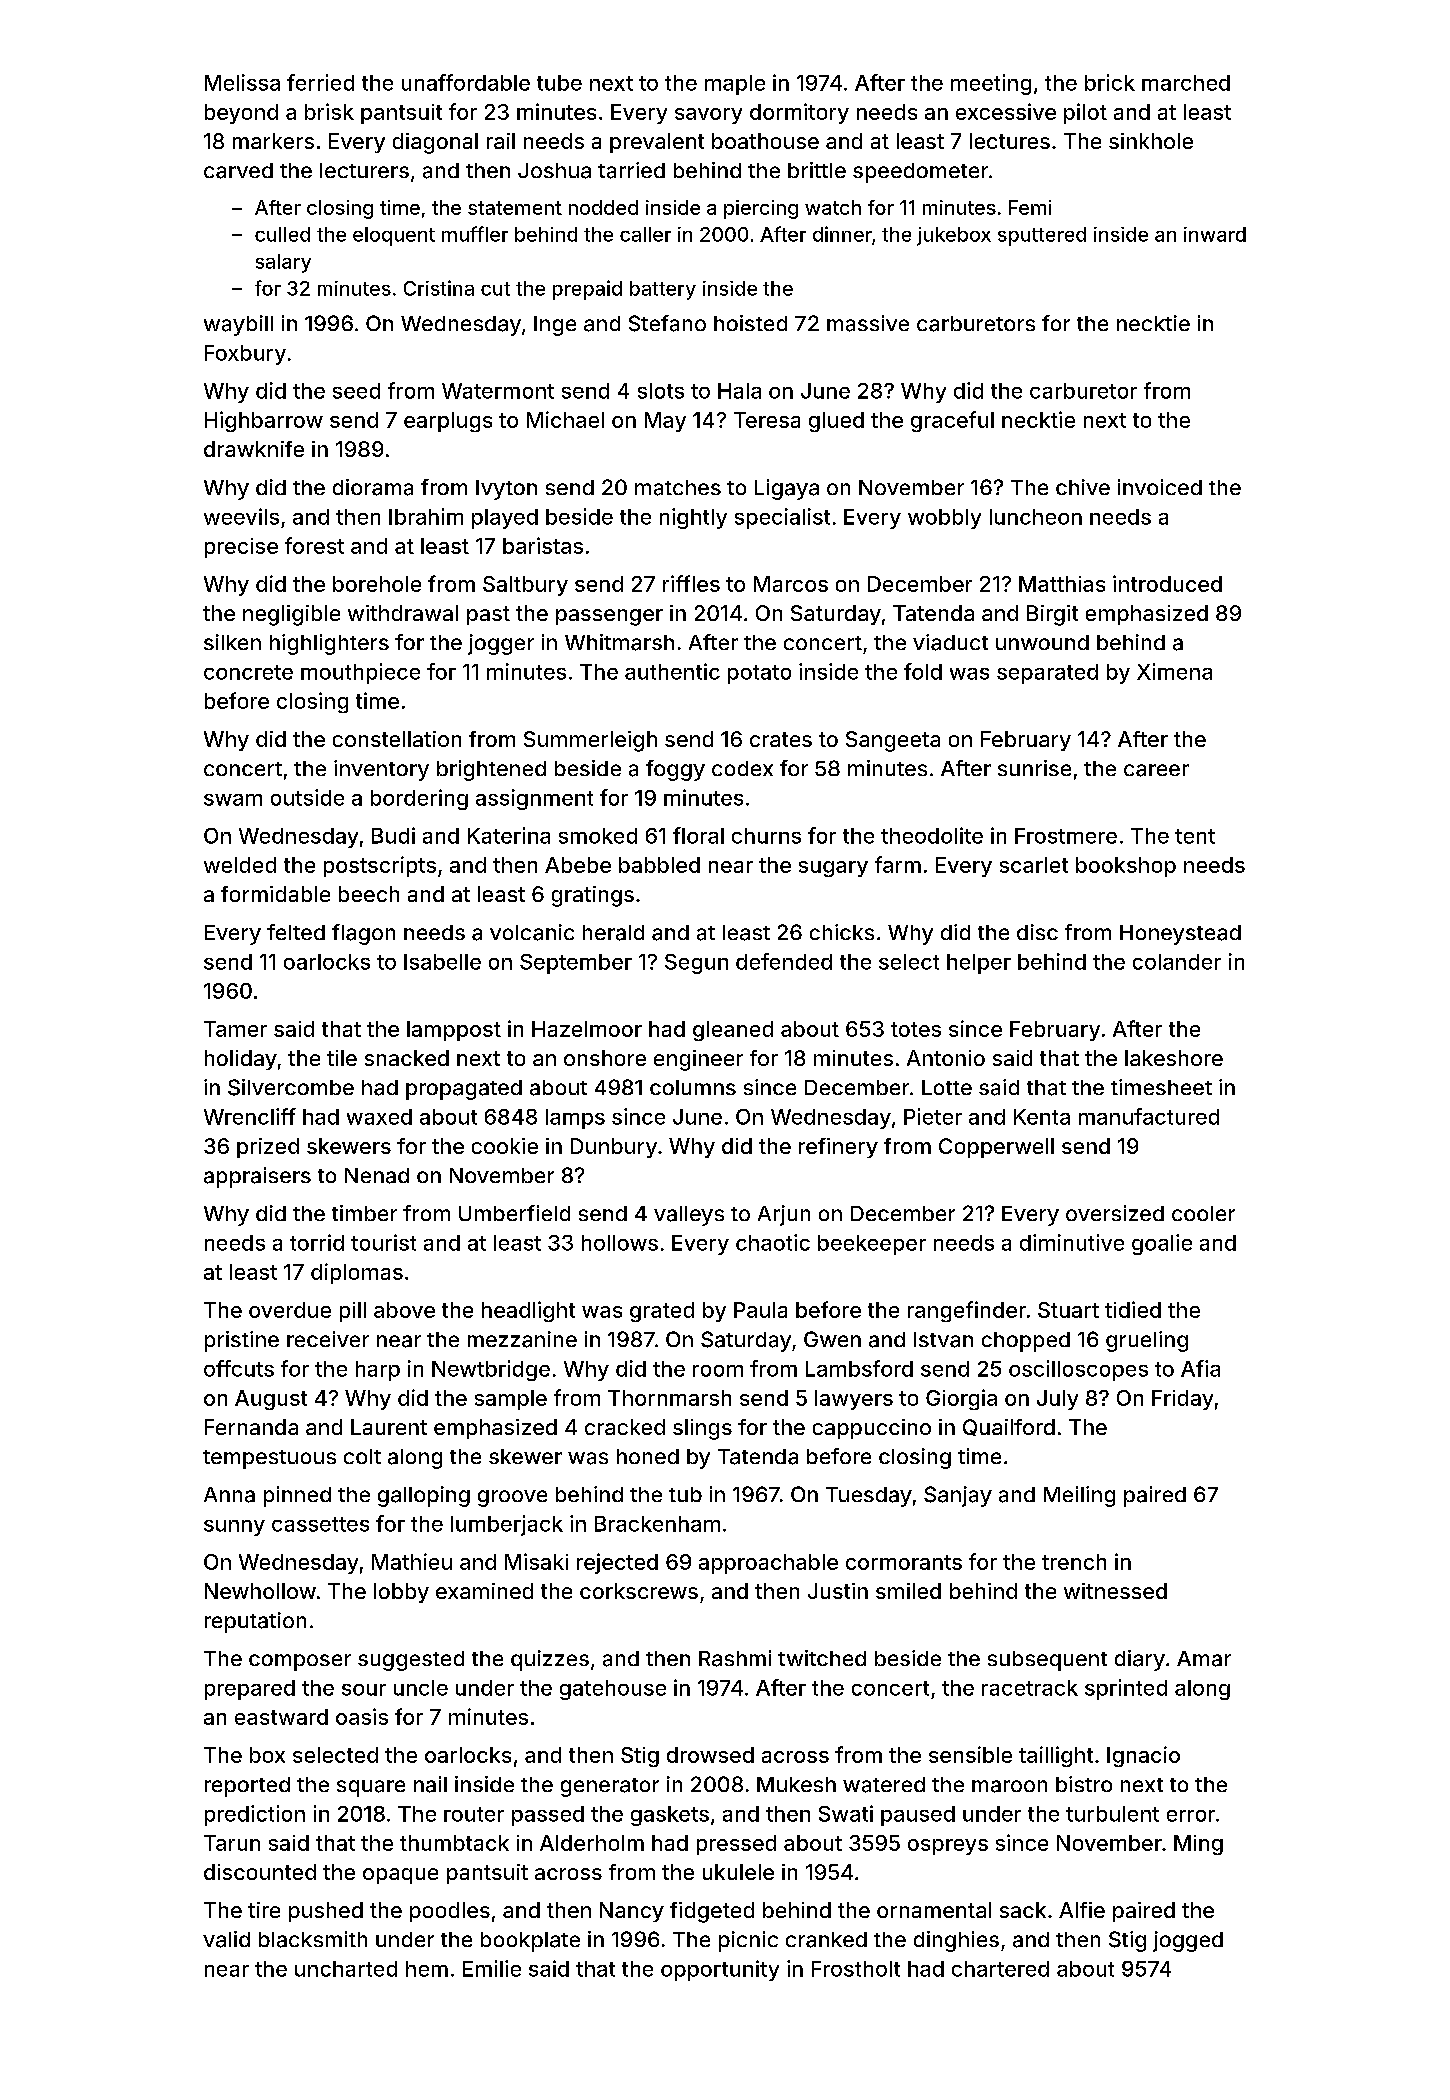 This screenshot has height=2100, width=1450. Describe the element at coordinates (698, 835) in the screenshot. I see `floral` at that location.
